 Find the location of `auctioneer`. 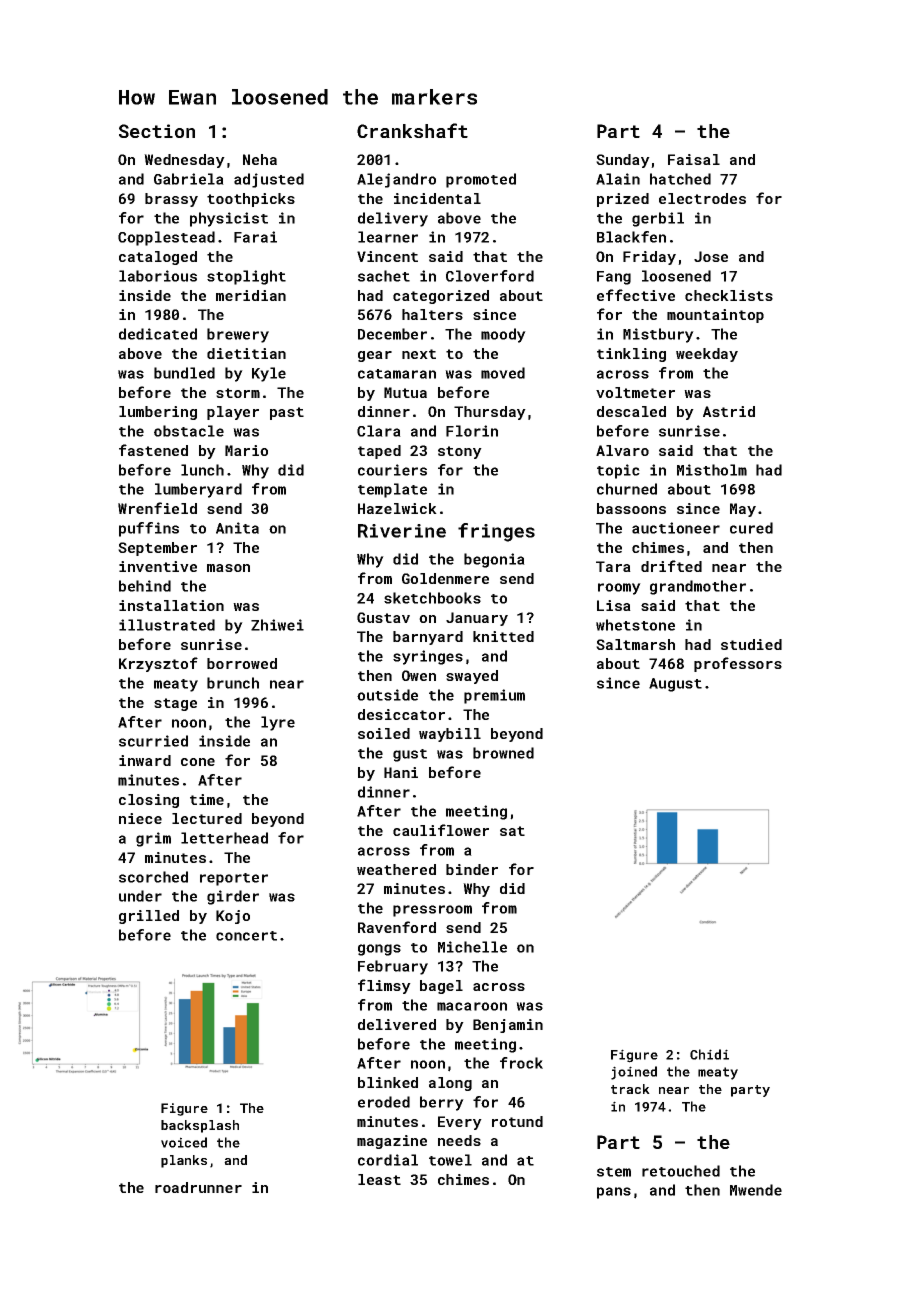

auctioneer is located at coordinates (676, 528).
